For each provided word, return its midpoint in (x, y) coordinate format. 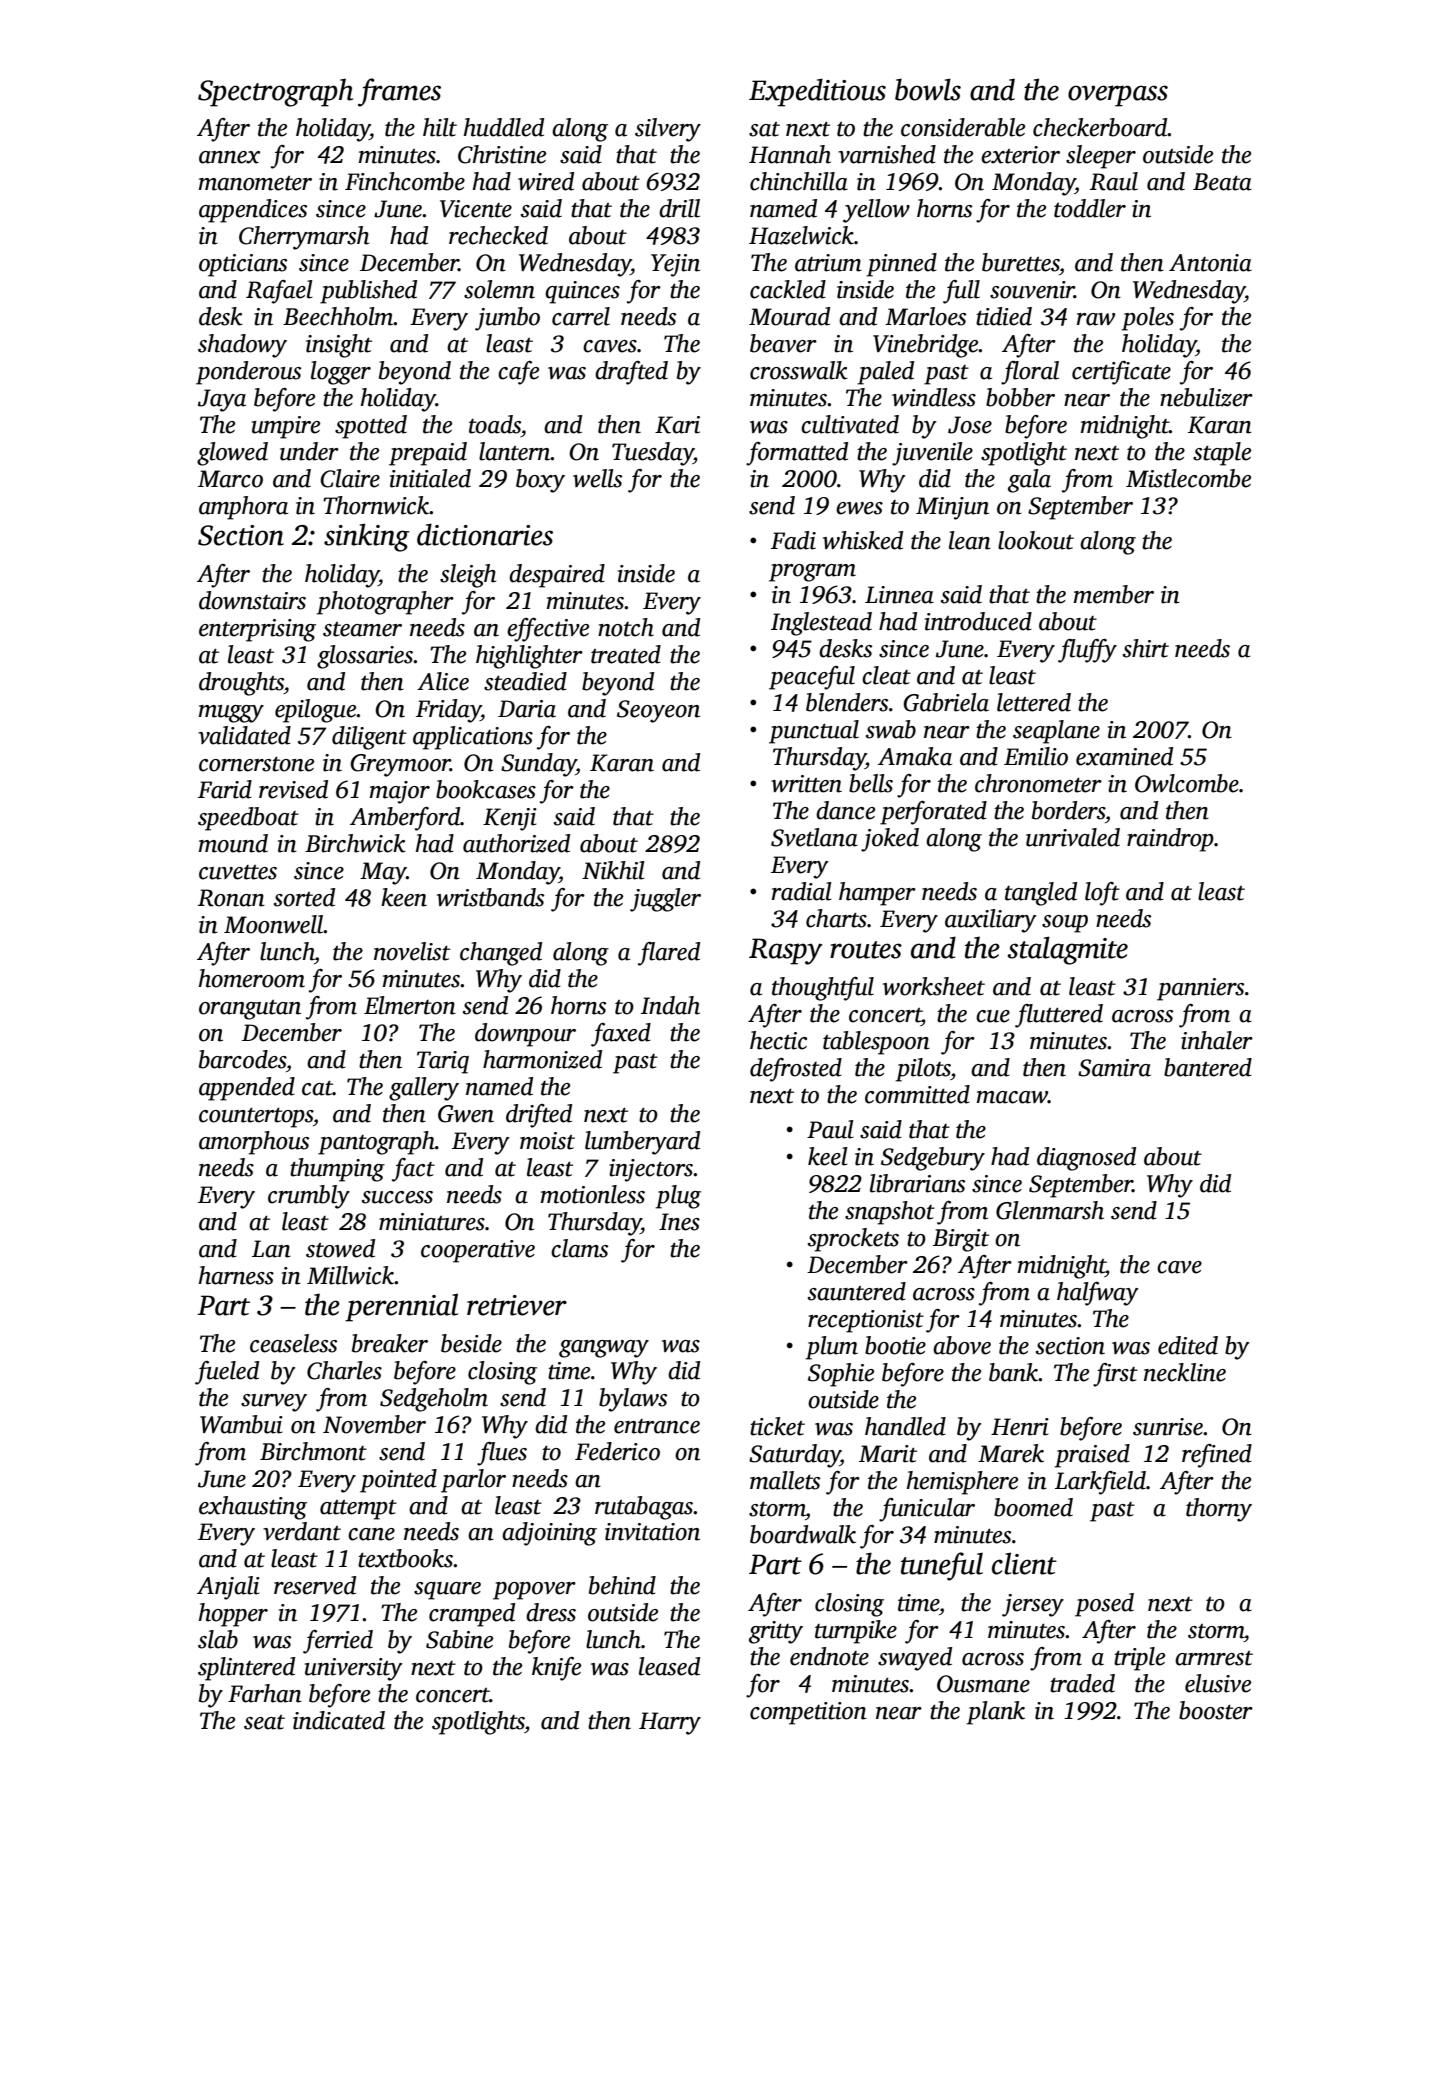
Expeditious (817, 92)
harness (236, 1275)
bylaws (633, 1400)
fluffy (1087, 651)
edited (1188, 1345)
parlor (473, 1481)
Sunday (538, 765)
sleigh (468, 576)
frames (399, 92)
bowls (928, 89)
